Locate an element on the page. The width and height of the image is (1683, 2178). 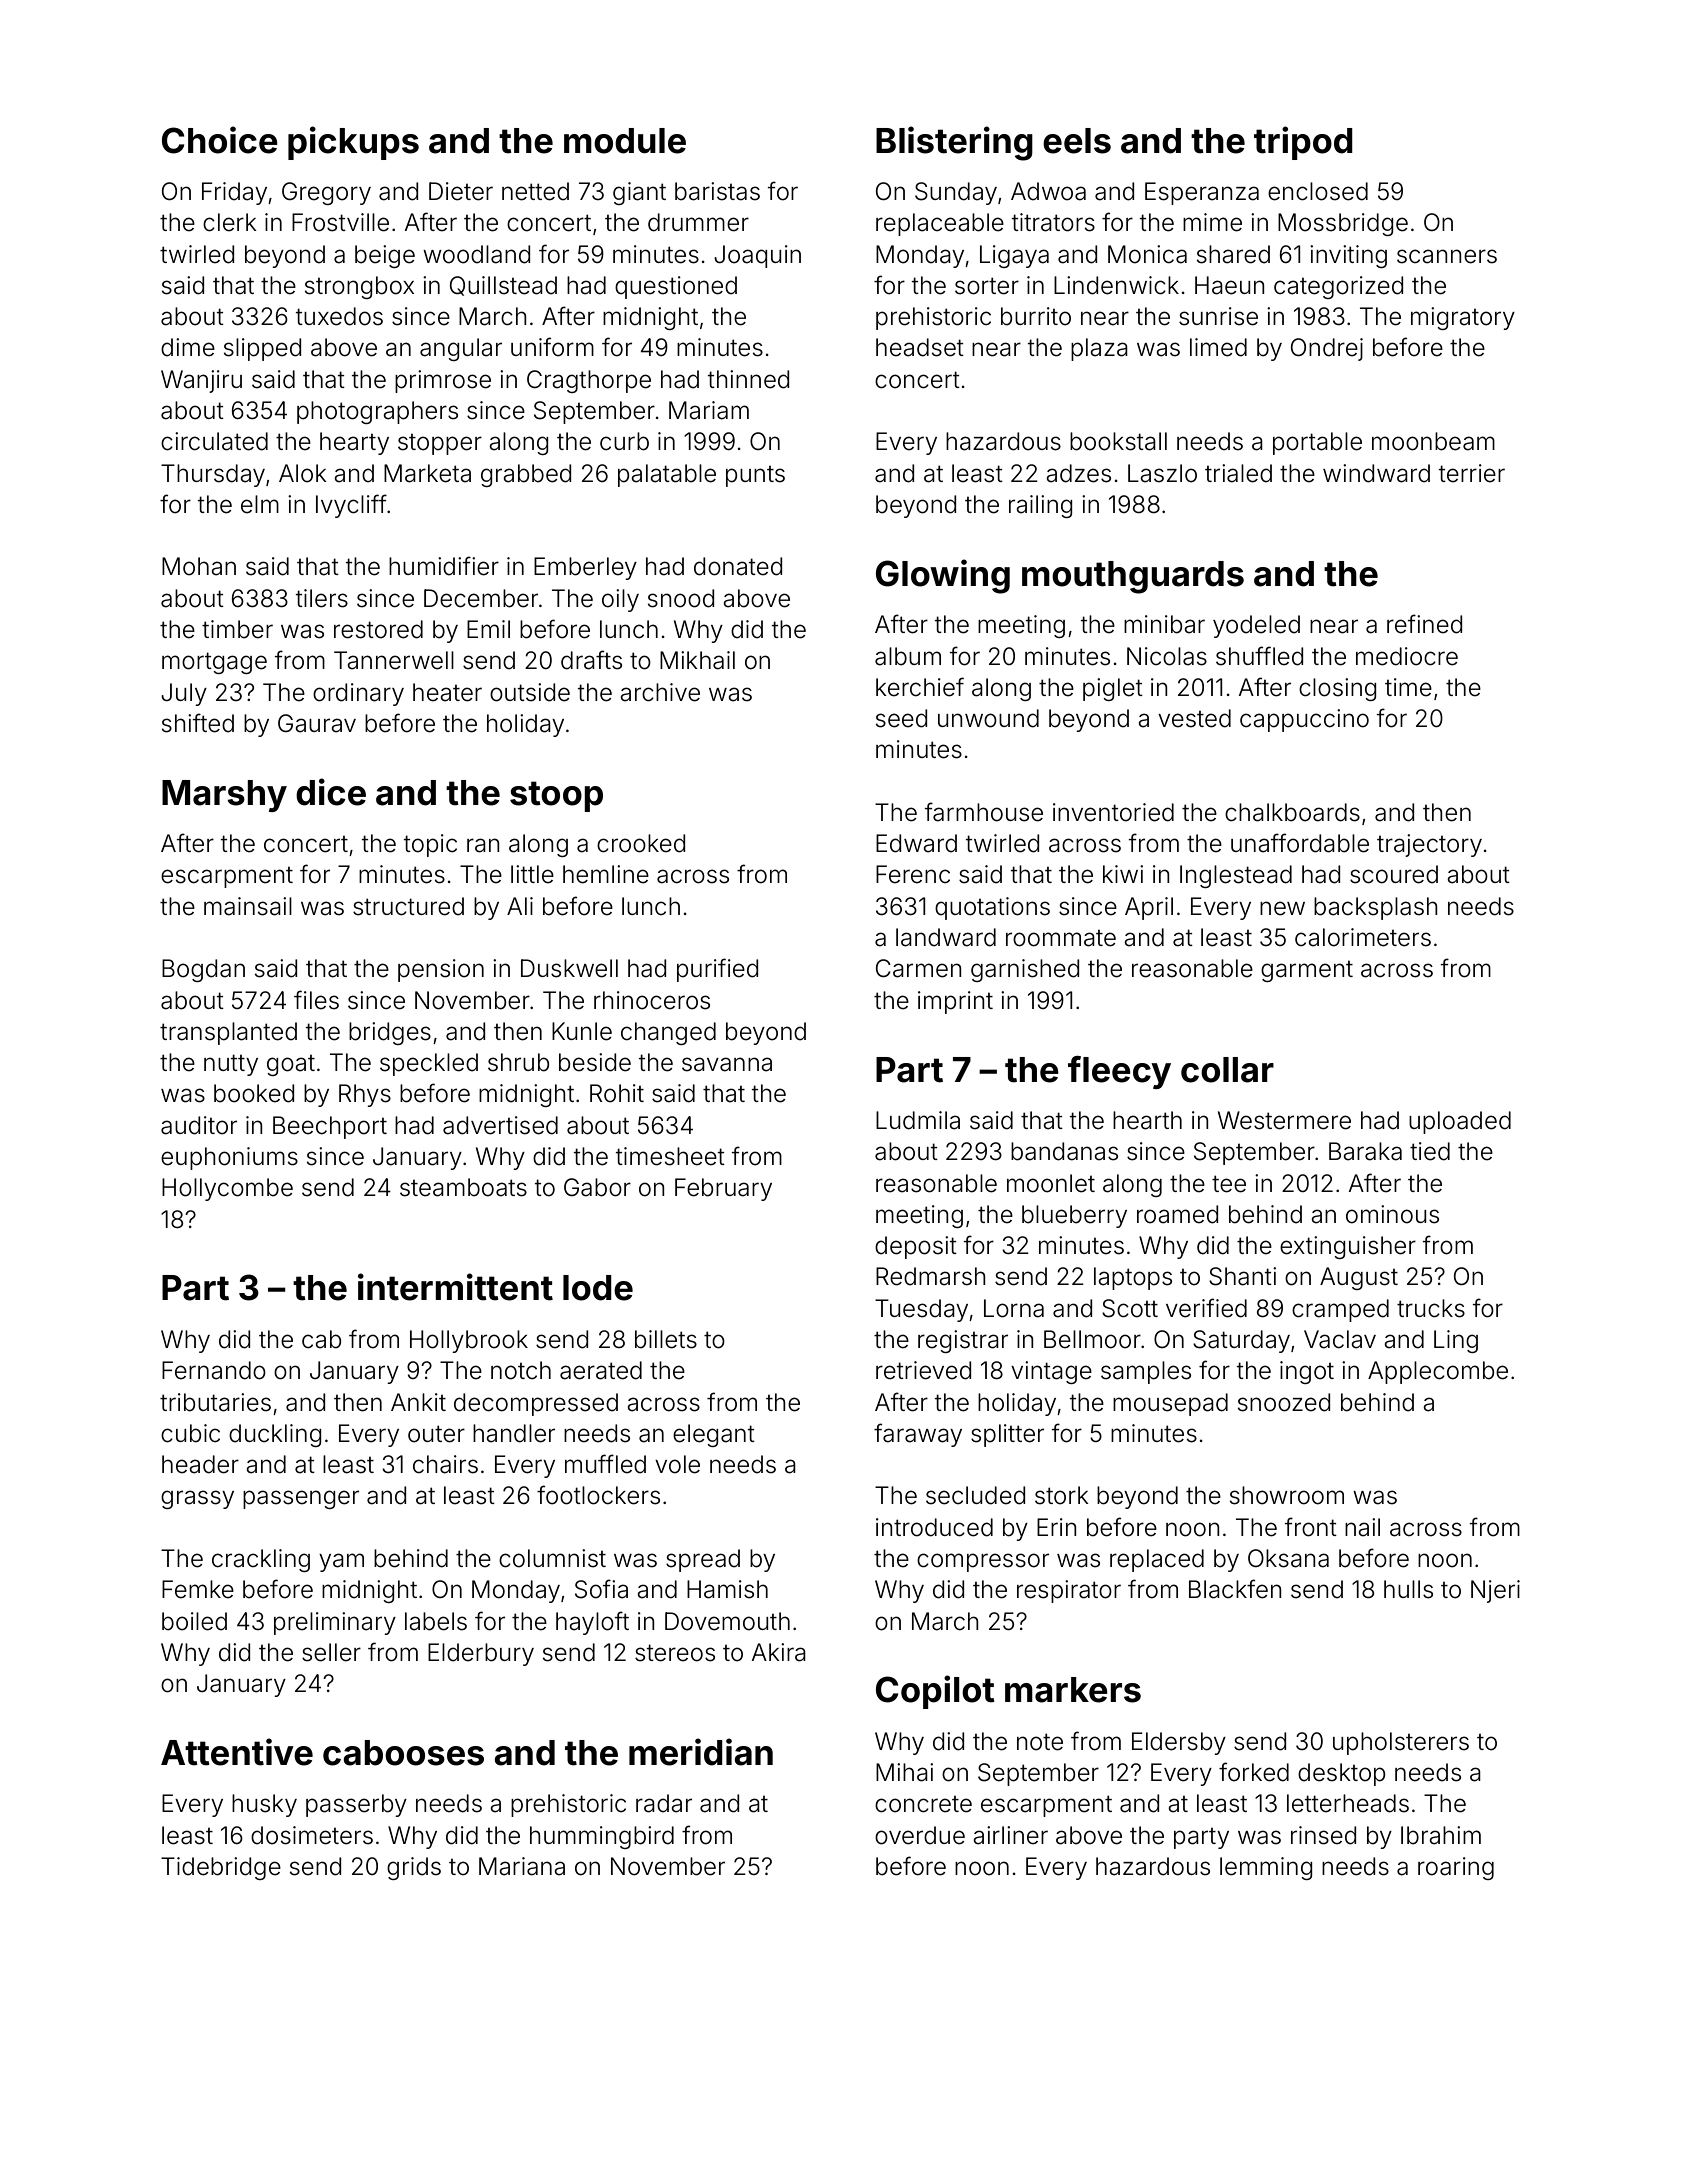
calorimeters is located at coordinates (1363, 937).
